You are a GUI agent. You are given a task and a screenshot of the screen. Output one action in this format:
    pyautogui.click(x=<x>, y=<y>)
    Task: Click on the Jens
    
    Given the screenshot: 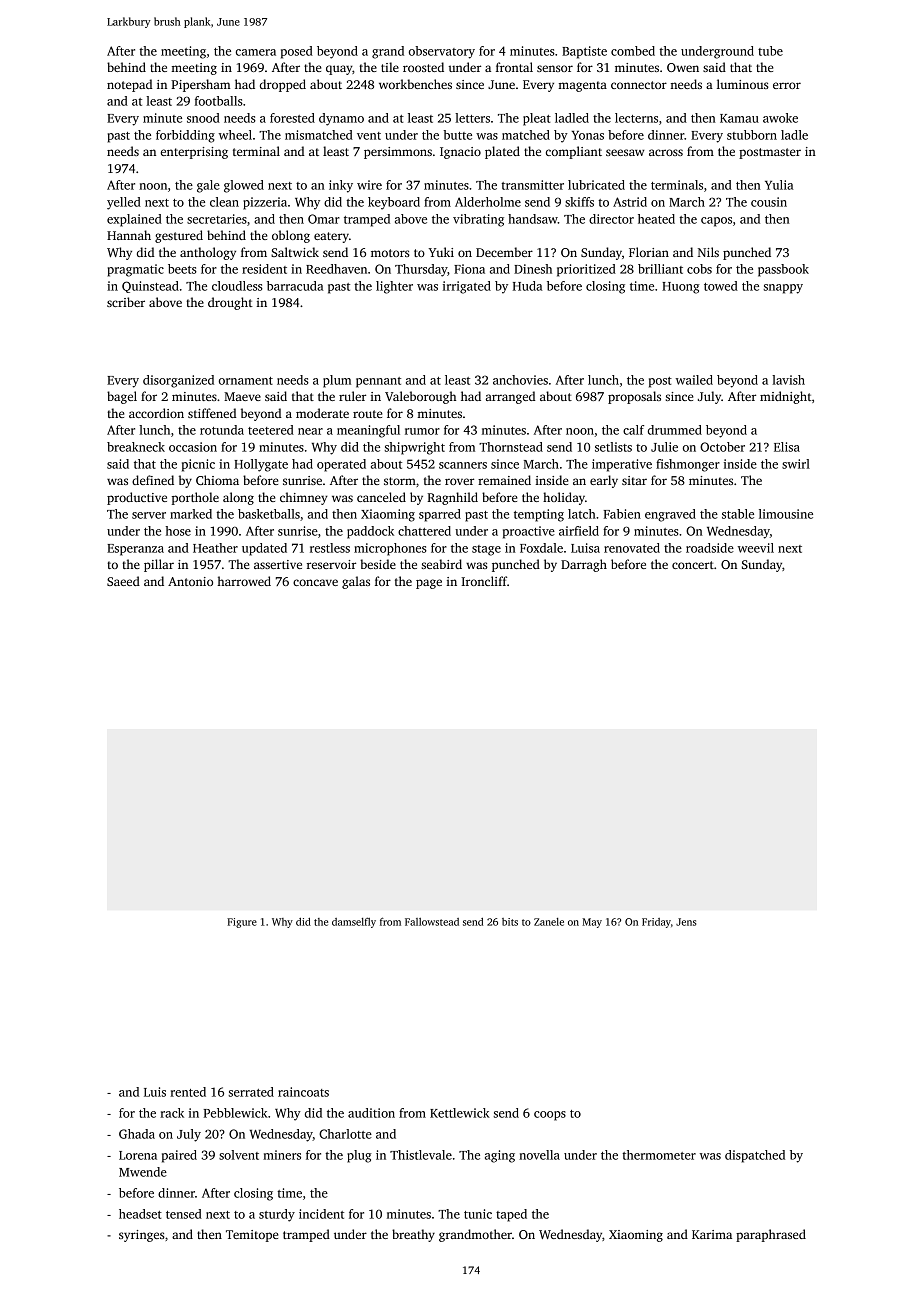 What is the action you would take?
    pyautogui.click(x=686, y=922)
